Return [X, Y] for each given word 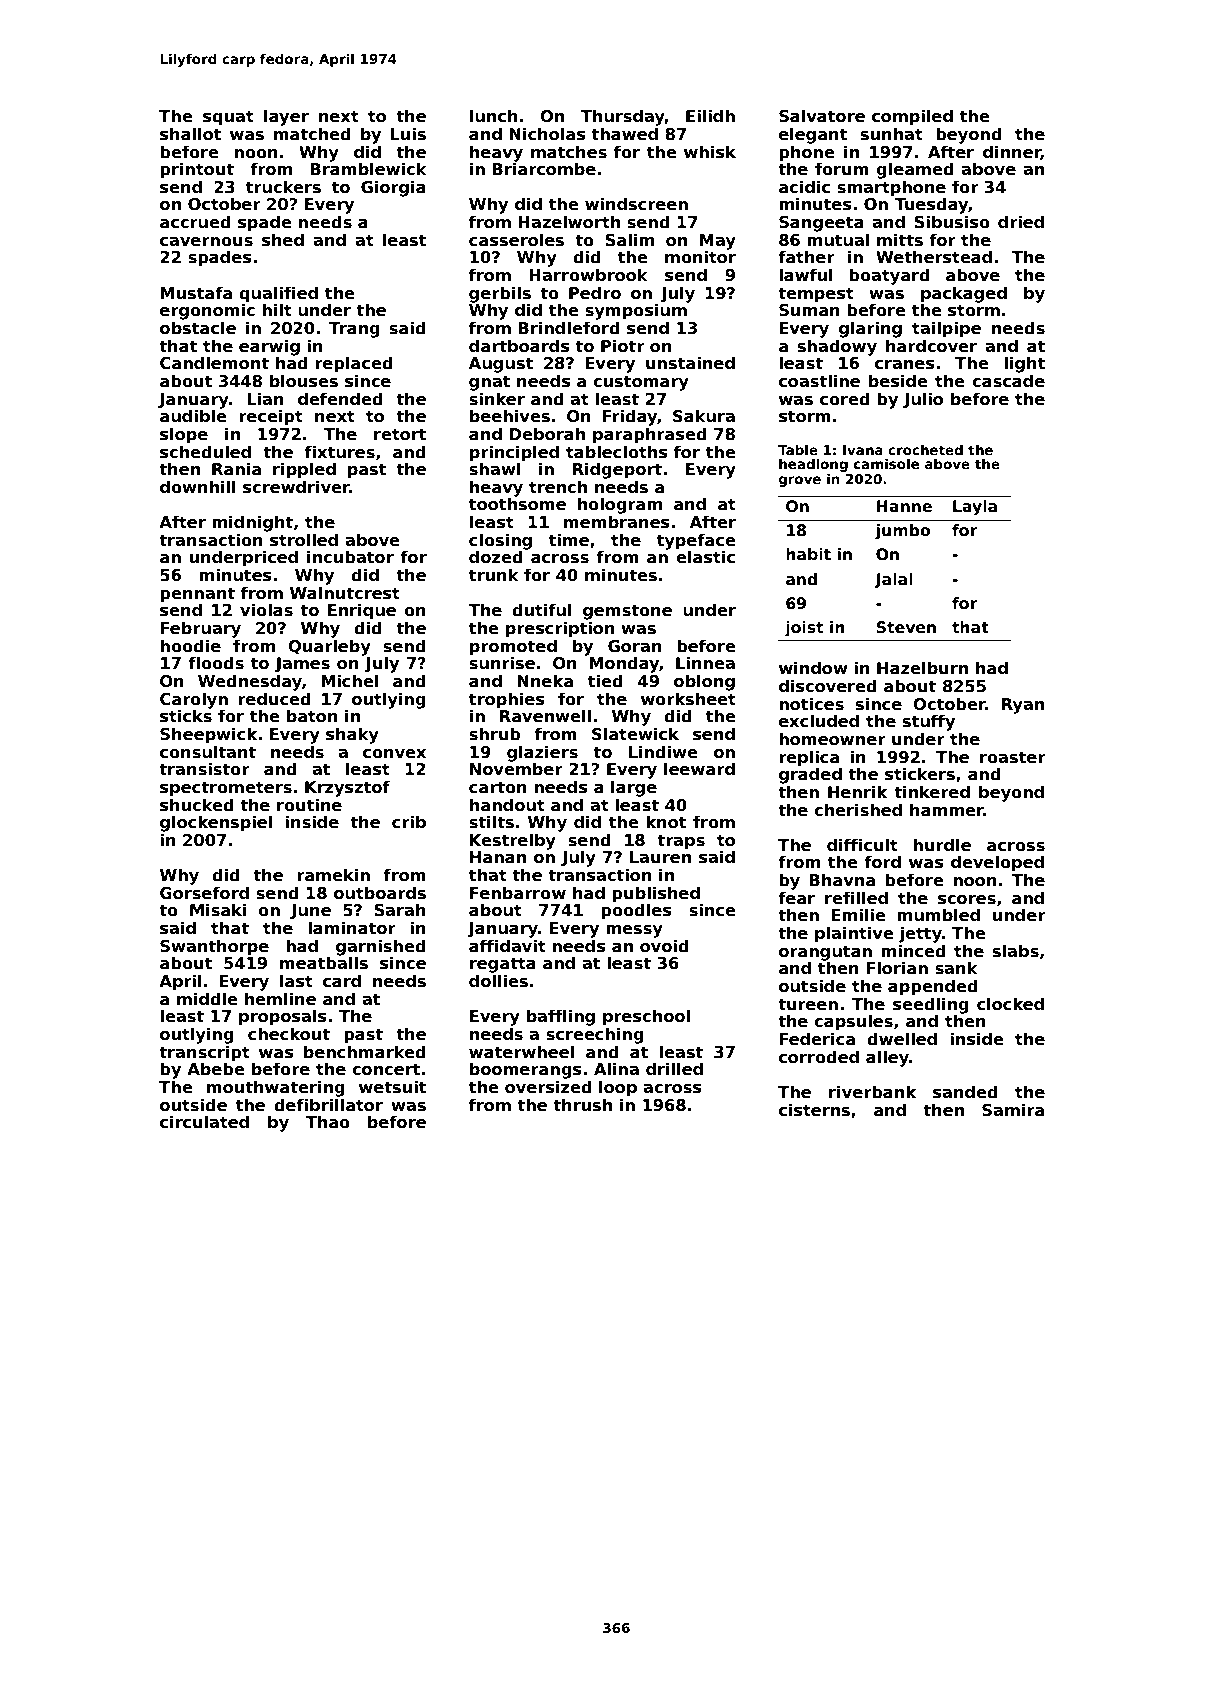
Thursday [622, 117]
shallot [190, 134]
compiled [912, 117]
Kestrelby [513, 841]
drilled [674, 1069]
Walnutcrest [345, 593]
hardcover [931, 346]
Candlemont [214, 363]
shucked [197, 805]
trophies [507, 700]
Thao [327, 1122]
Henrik [857, 792]
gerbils [500, 294]
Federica [817, 1039]
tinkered [932, 792]
